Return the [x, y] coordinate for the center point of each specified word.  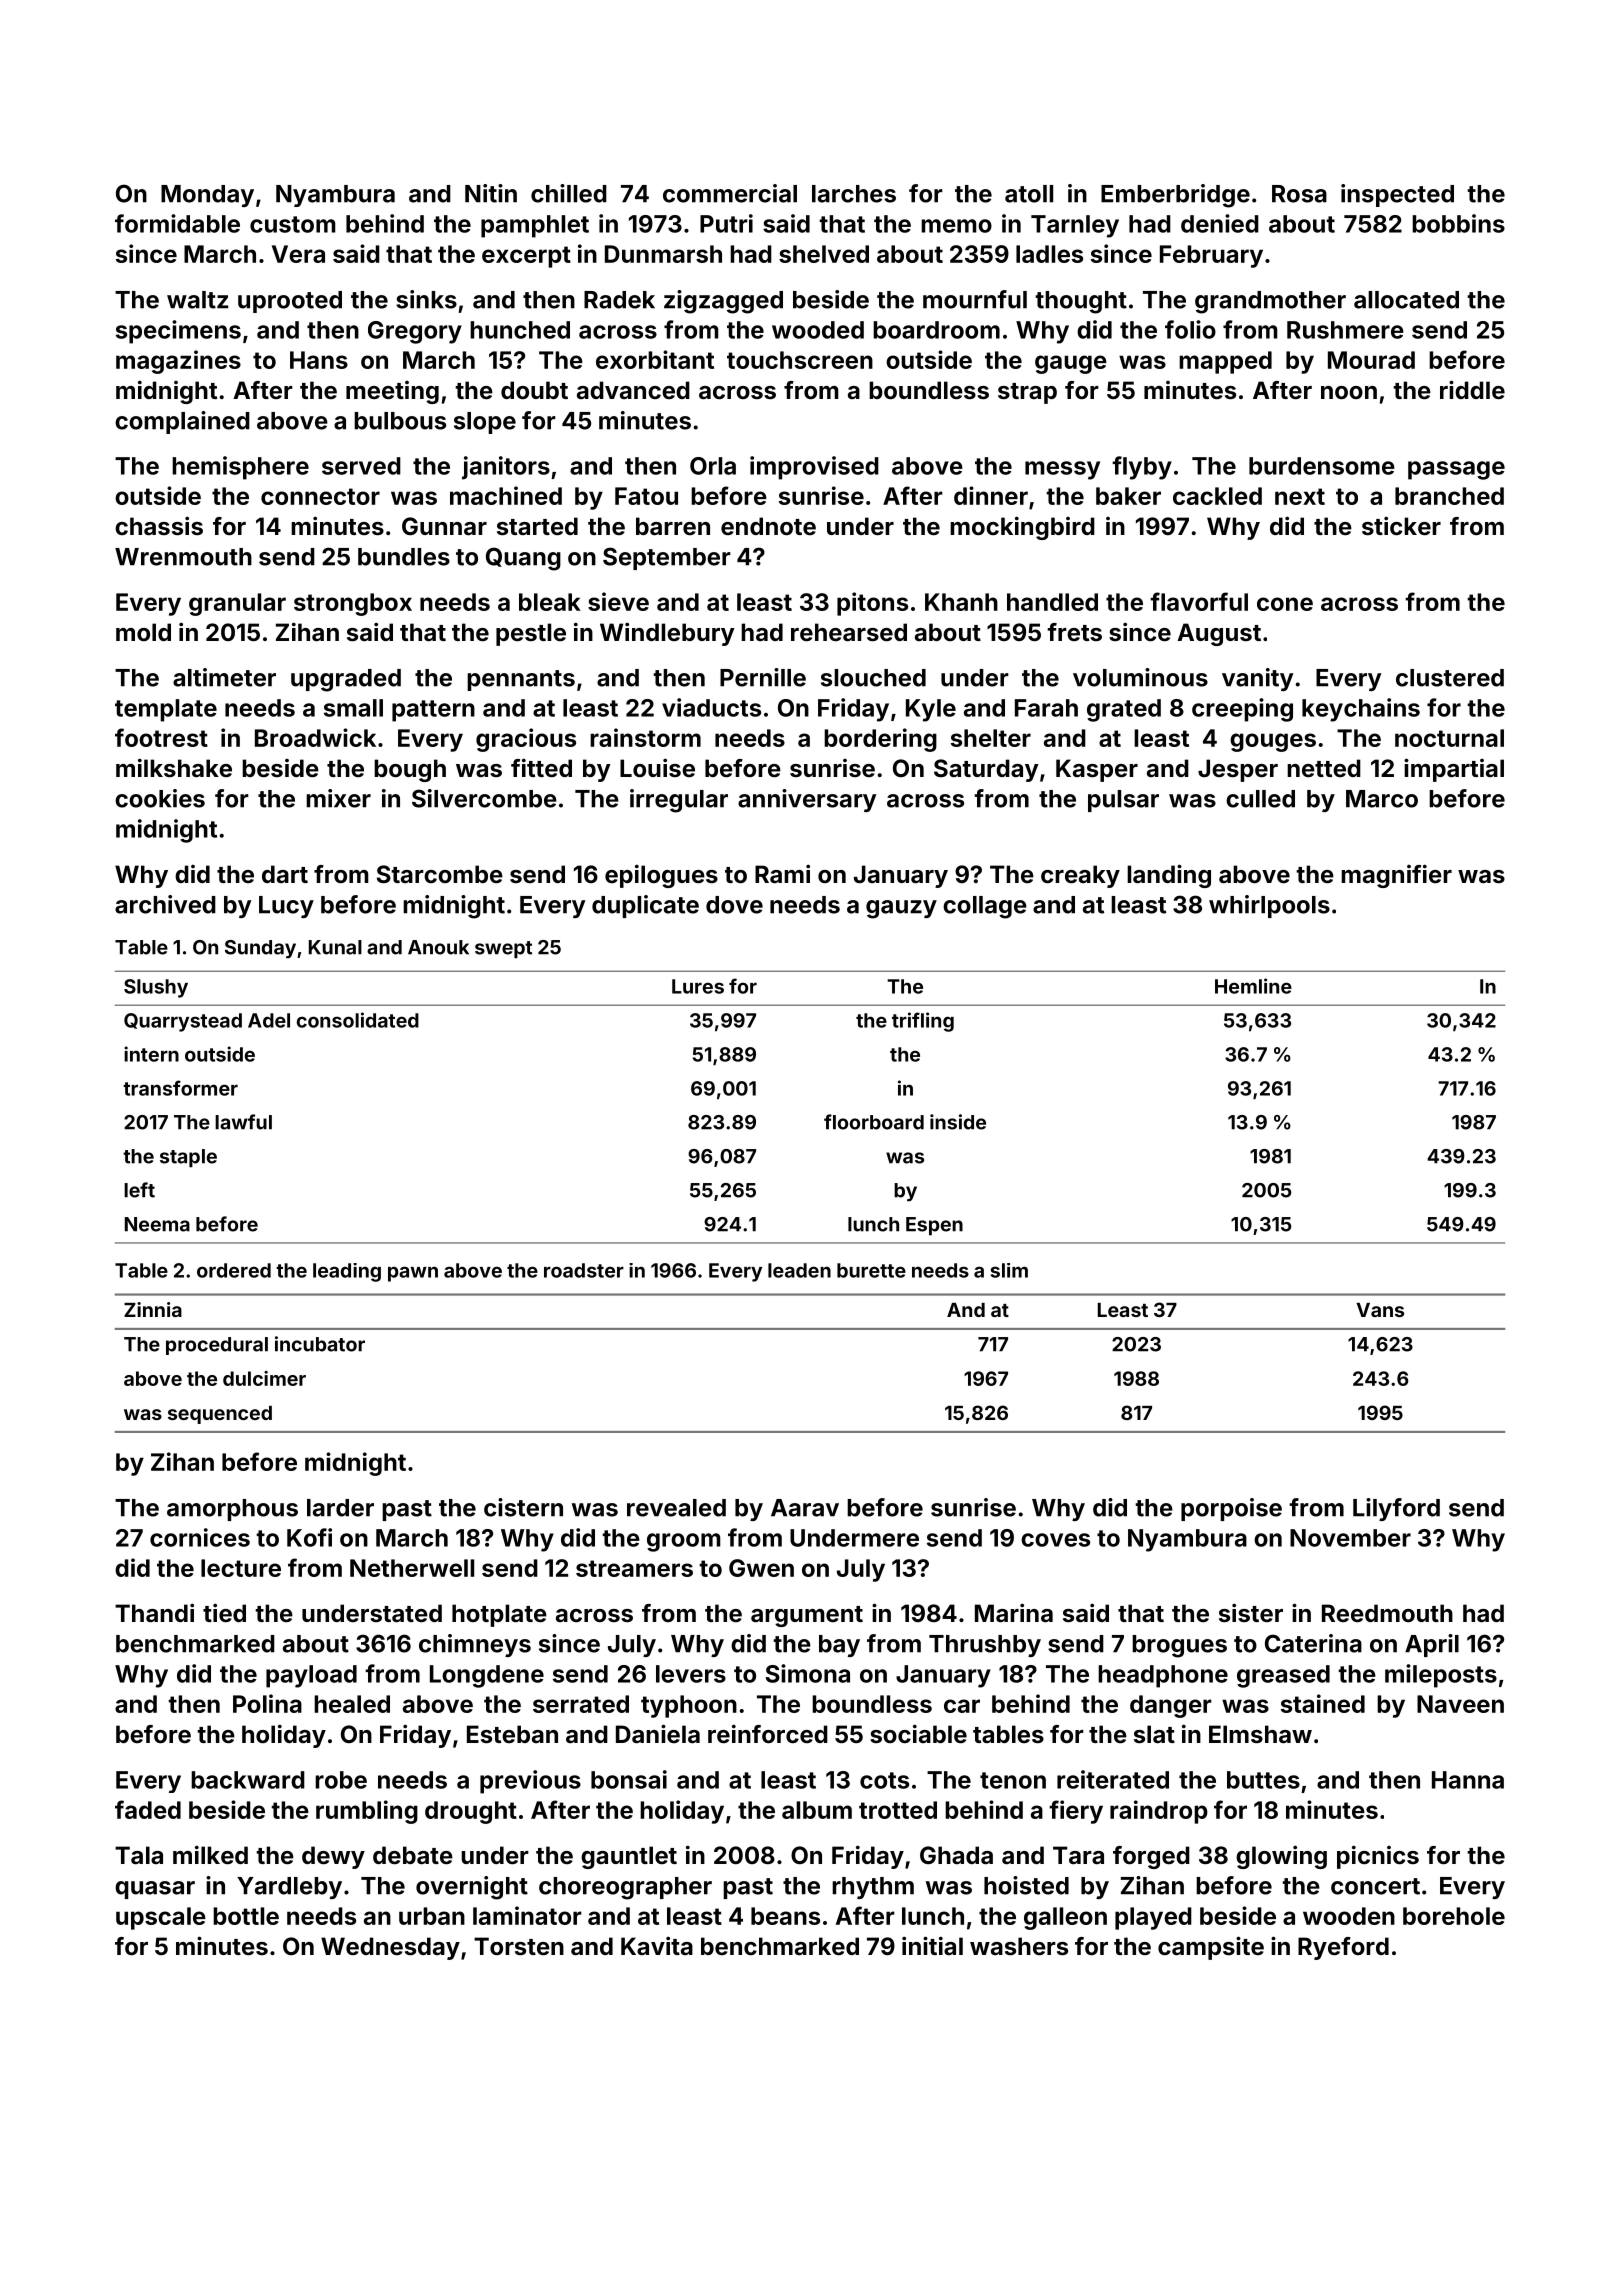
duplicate [645, 906]
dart [285, 874]
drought [471, 1812]
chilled [569, 193]
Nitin [491, 193]
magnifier [1396, 876]
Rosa [1299, 194]
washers [1019, 1946]
